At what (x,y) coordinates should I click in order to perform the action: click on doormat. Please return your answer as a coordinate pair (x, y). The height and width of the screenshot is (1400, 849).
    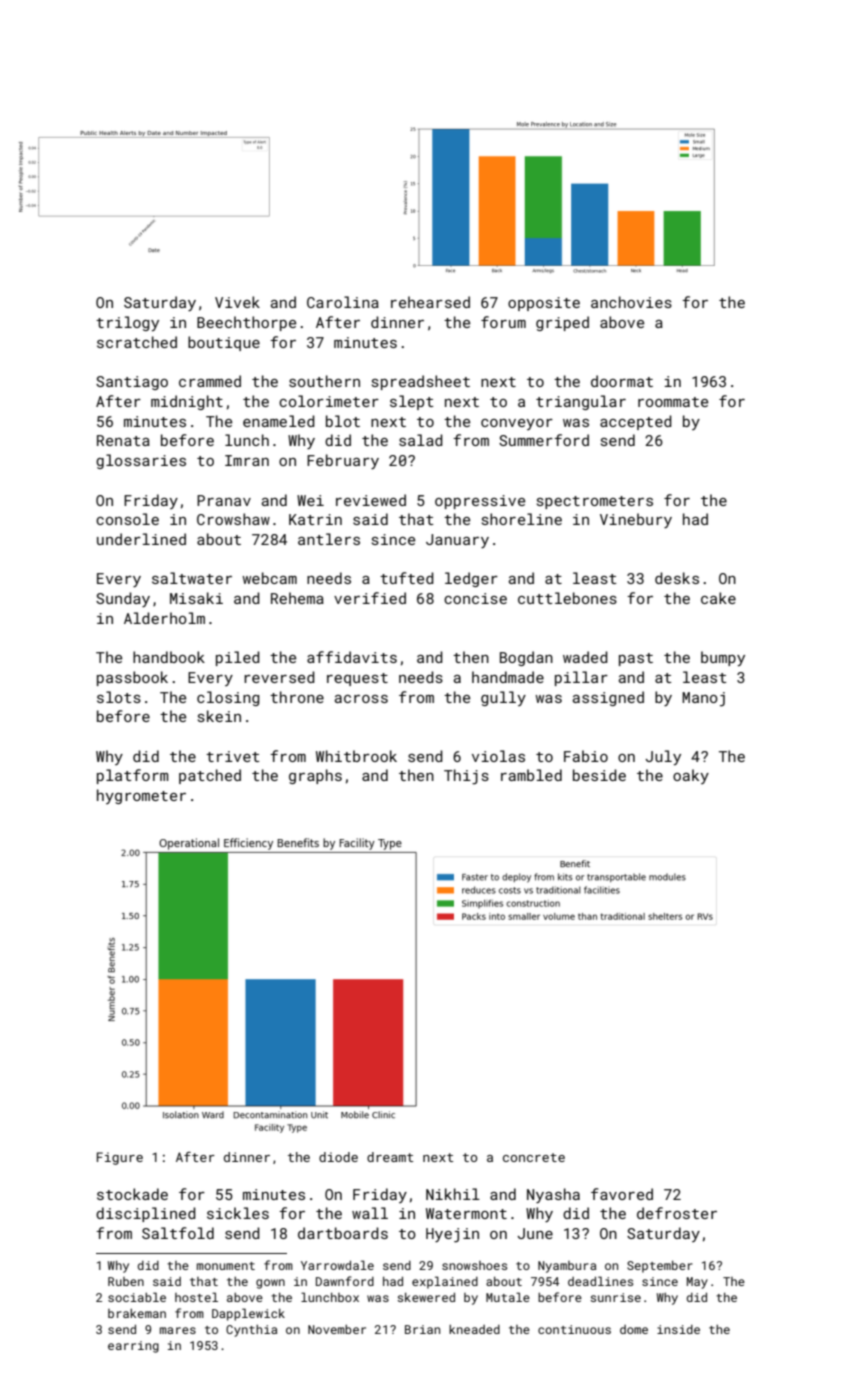
    Looking at the image, I should click on (622, 381).
